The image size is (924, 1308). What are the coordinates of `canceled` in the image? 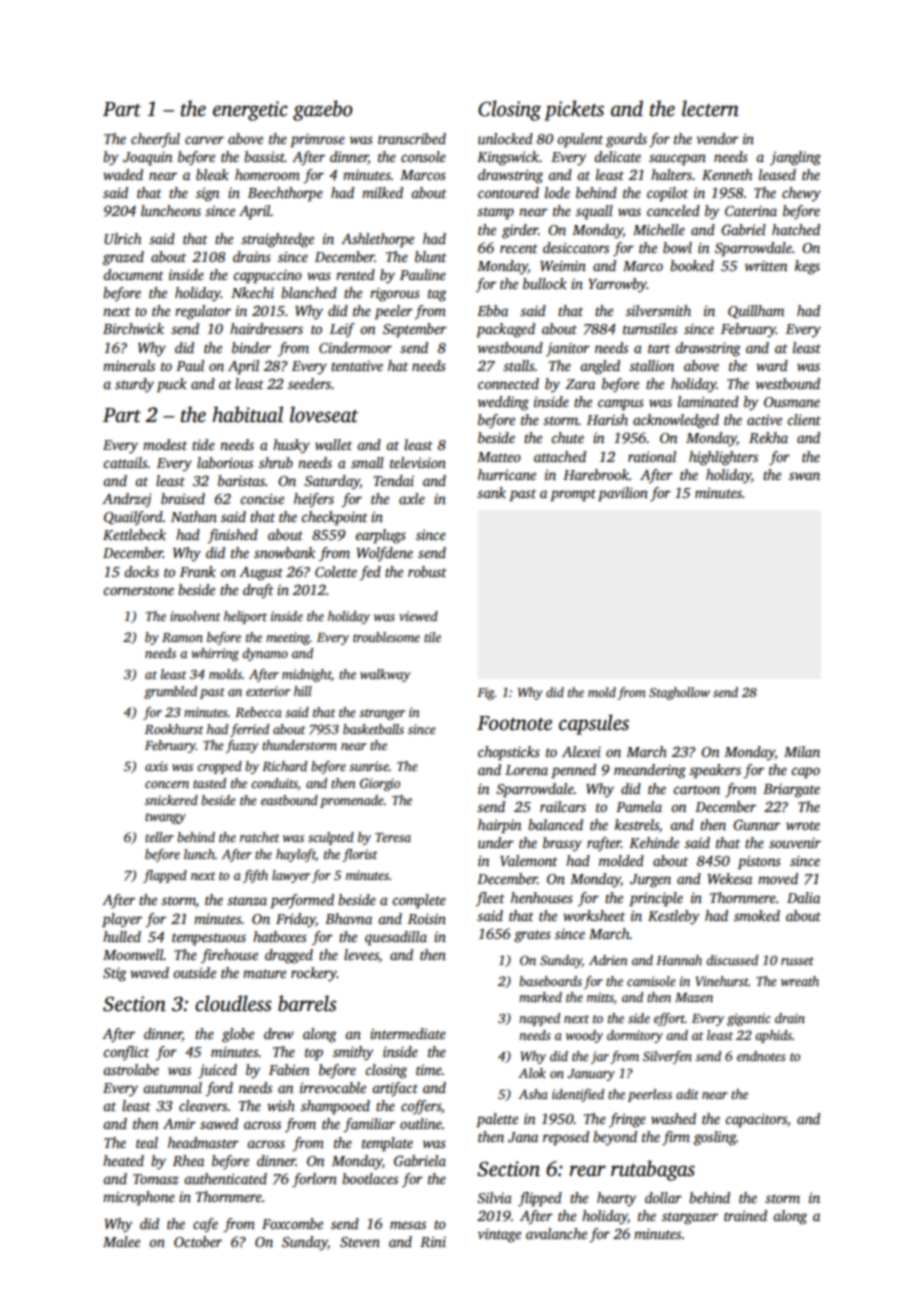 It's located at (673, 210).
